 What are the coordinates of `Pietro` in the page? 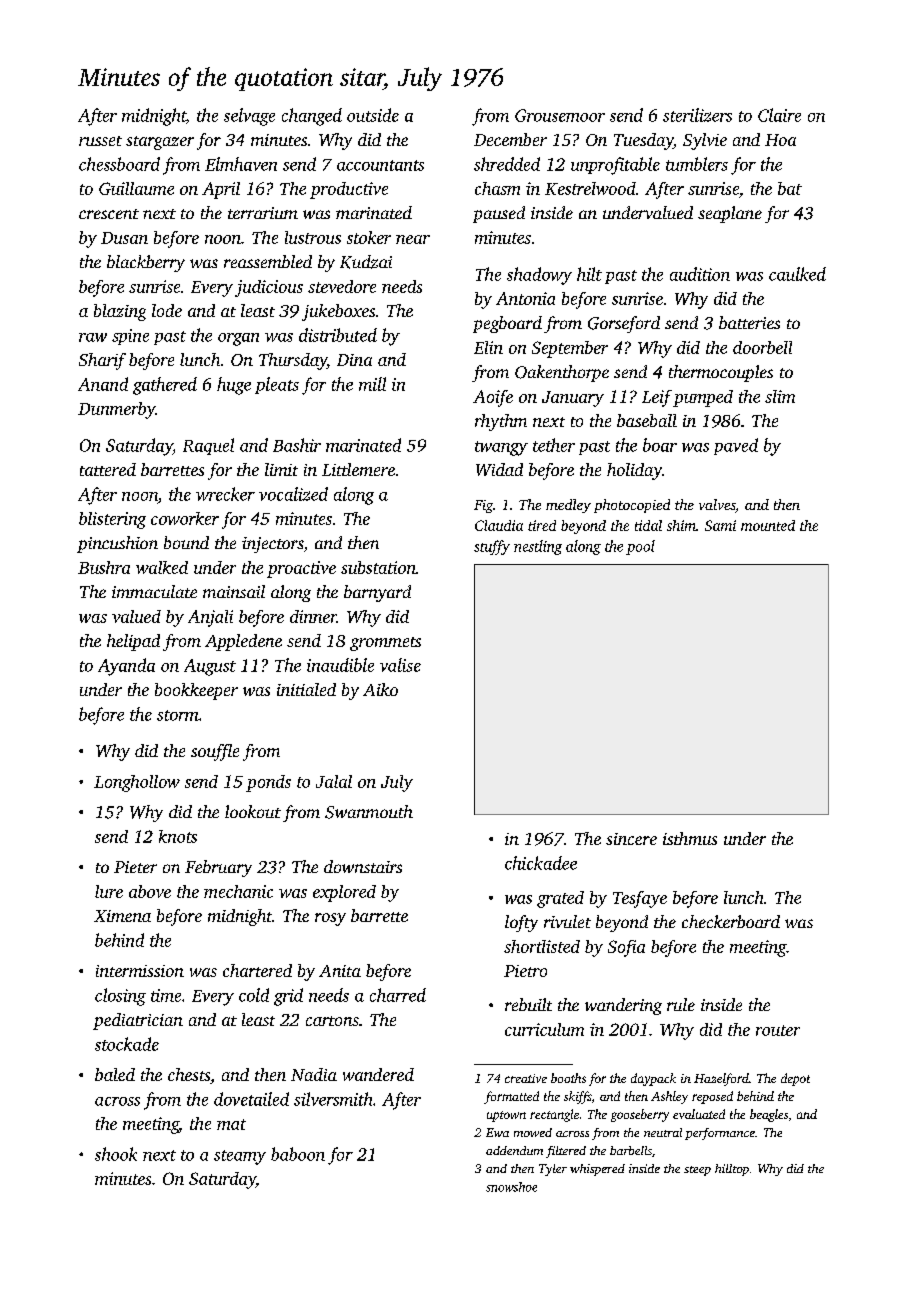 It's located at (525, 971).
